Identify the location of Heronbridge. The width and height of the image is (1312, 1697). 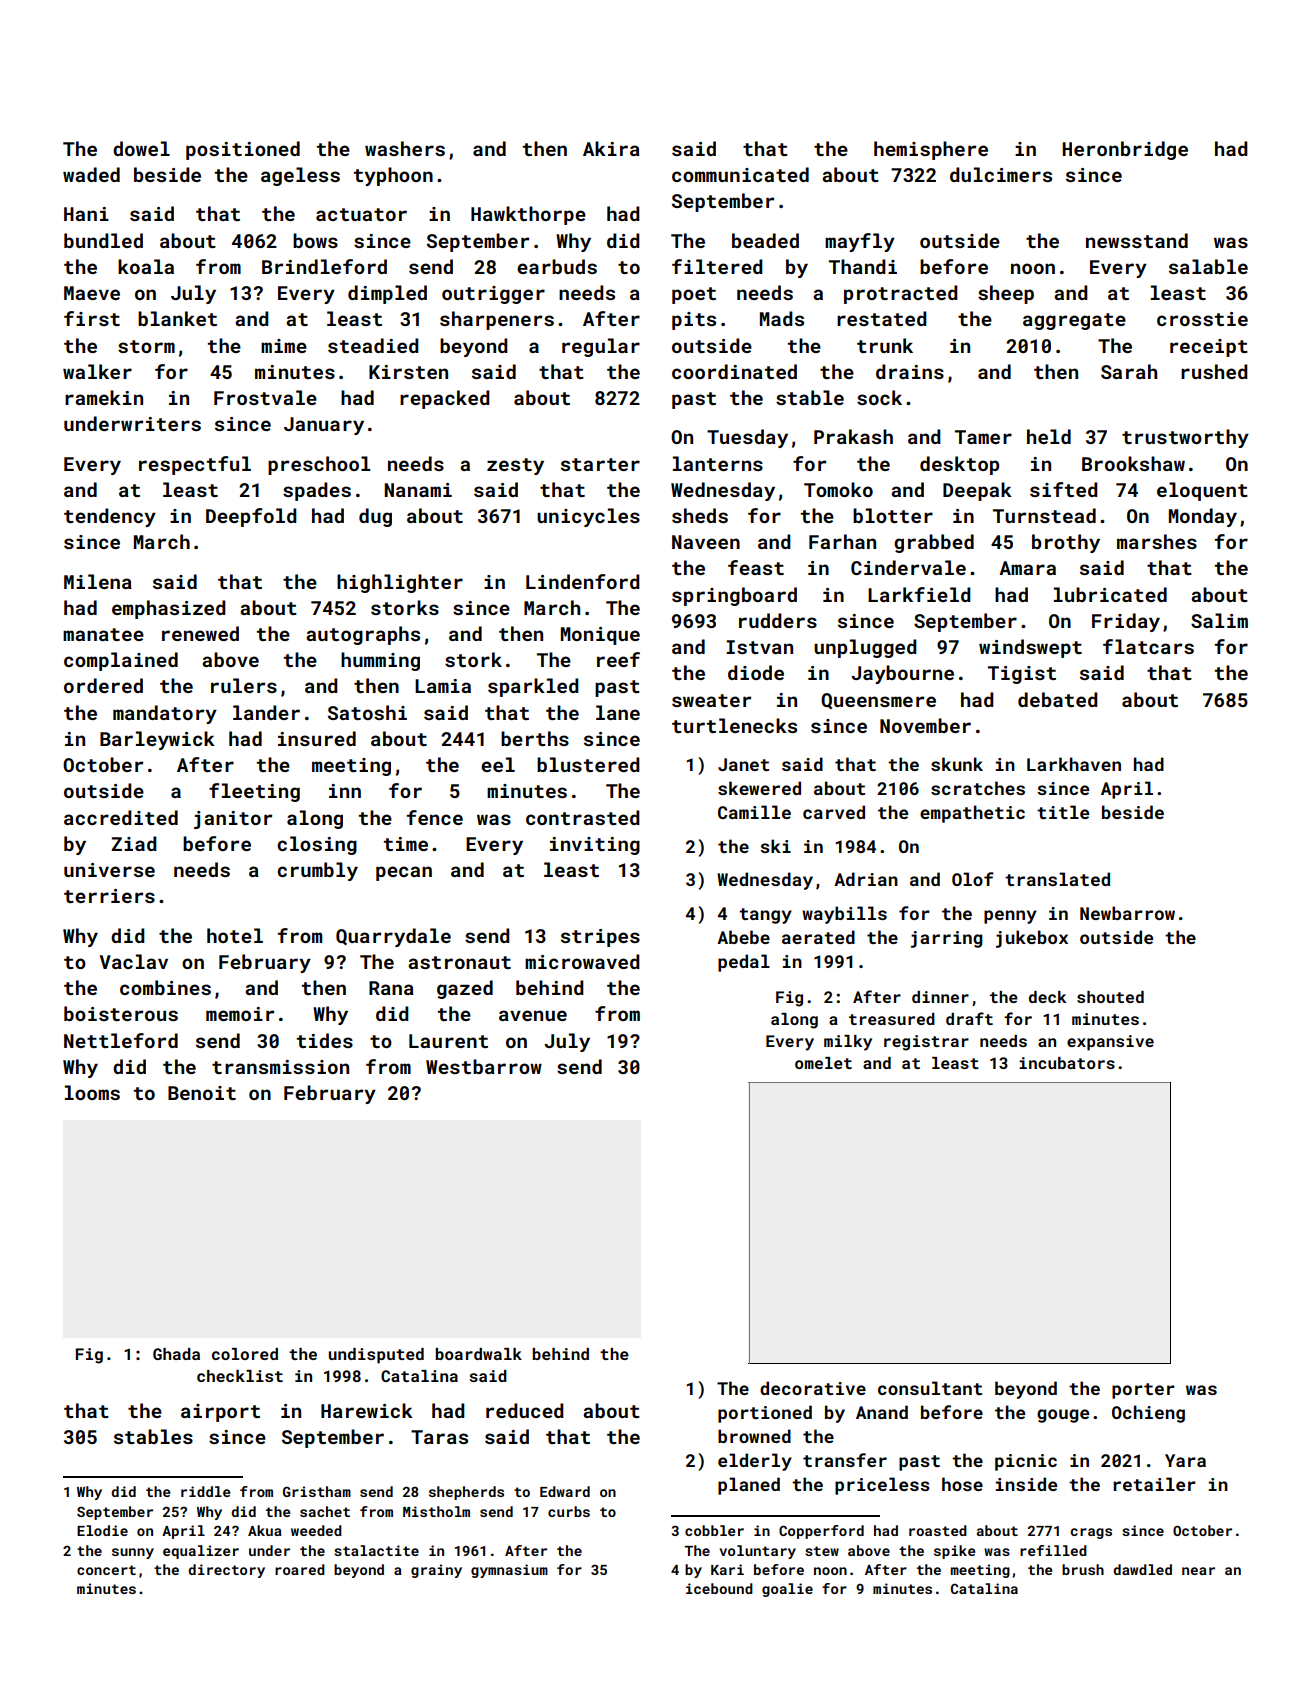
(1125, 150).
